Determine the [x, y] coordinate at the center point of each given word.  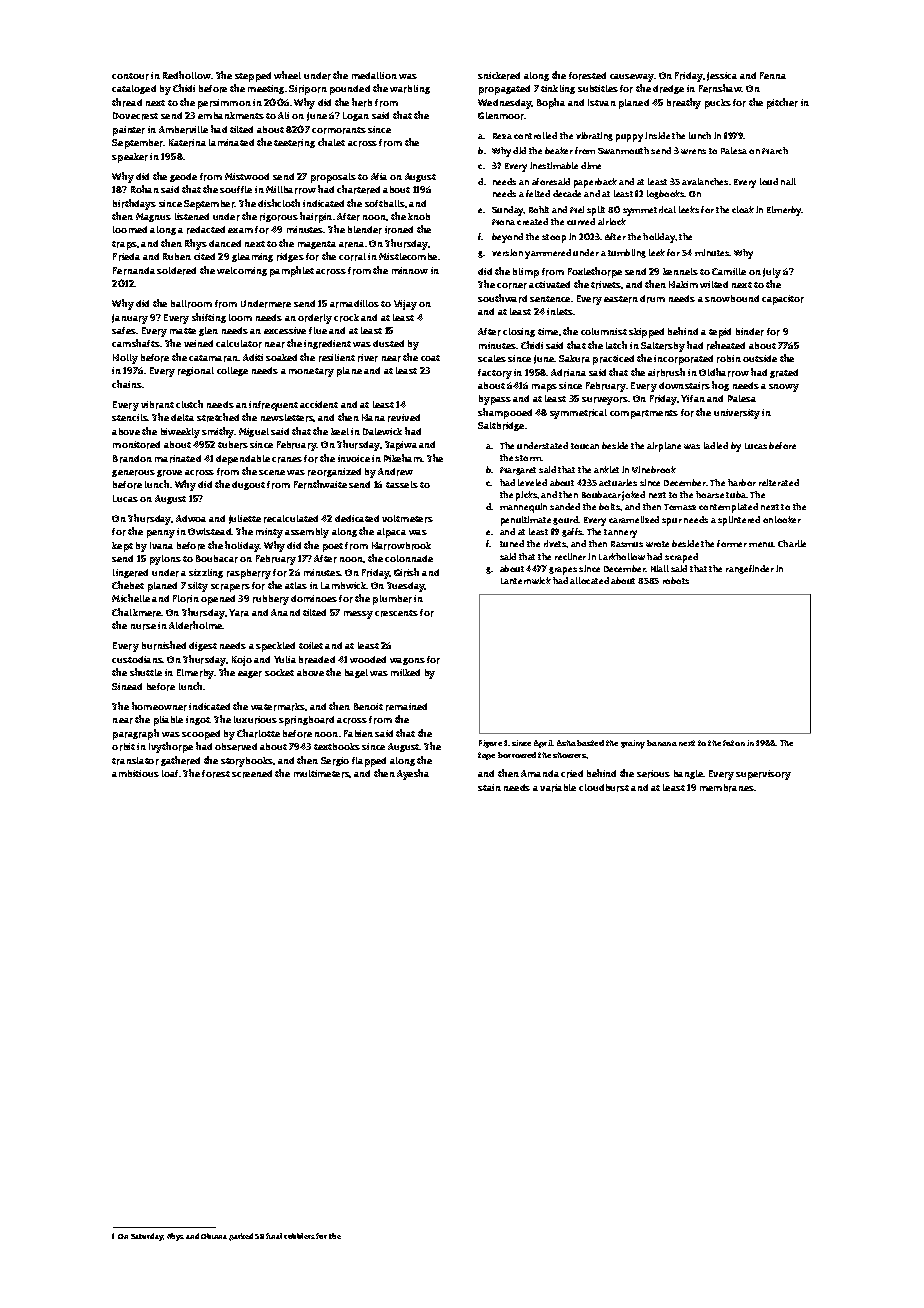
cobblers [299, 1236]
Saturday [147, 1237]
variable [558, 788]
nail [788, 181]
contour [130, 76]
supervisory [763, 775]
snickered [499, 76]
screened [252, 774]
